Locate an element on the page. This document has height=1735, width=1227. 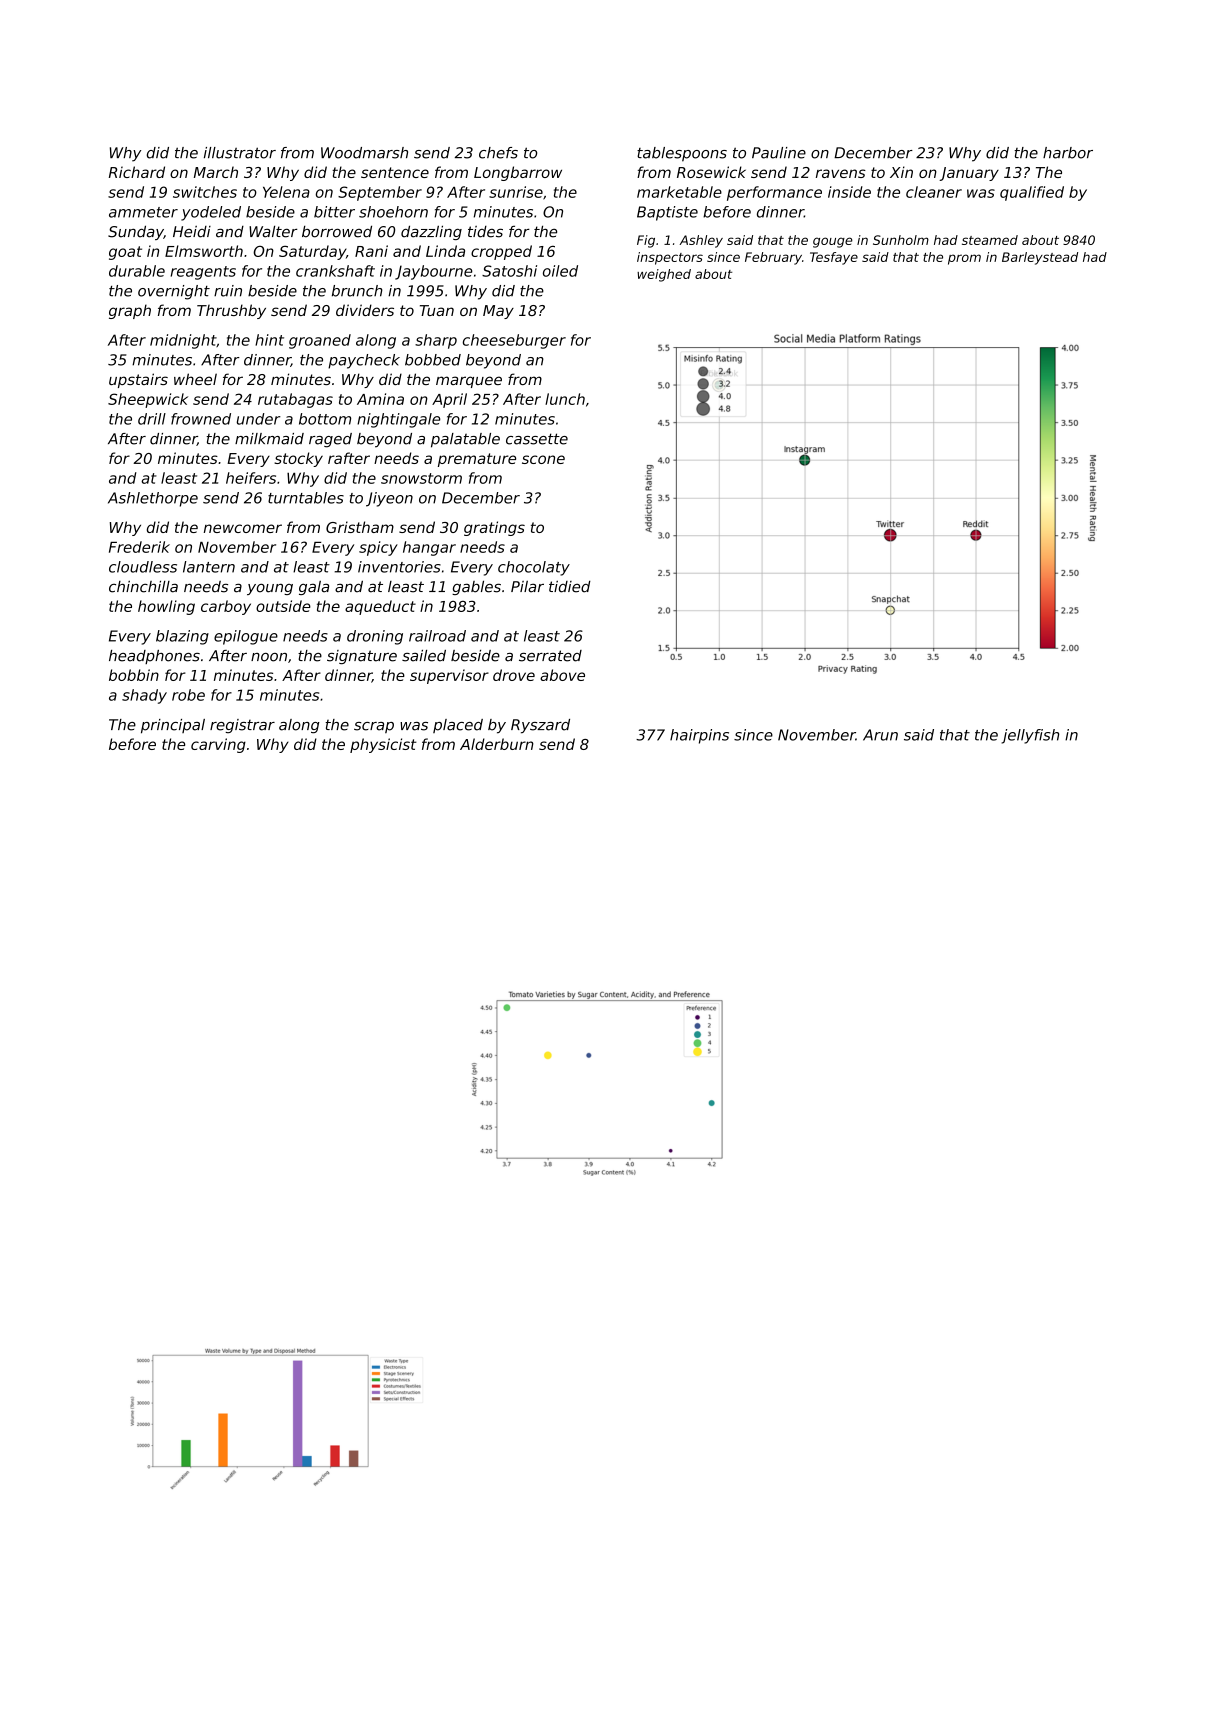
lunch is located at coordinates (565, 399).
